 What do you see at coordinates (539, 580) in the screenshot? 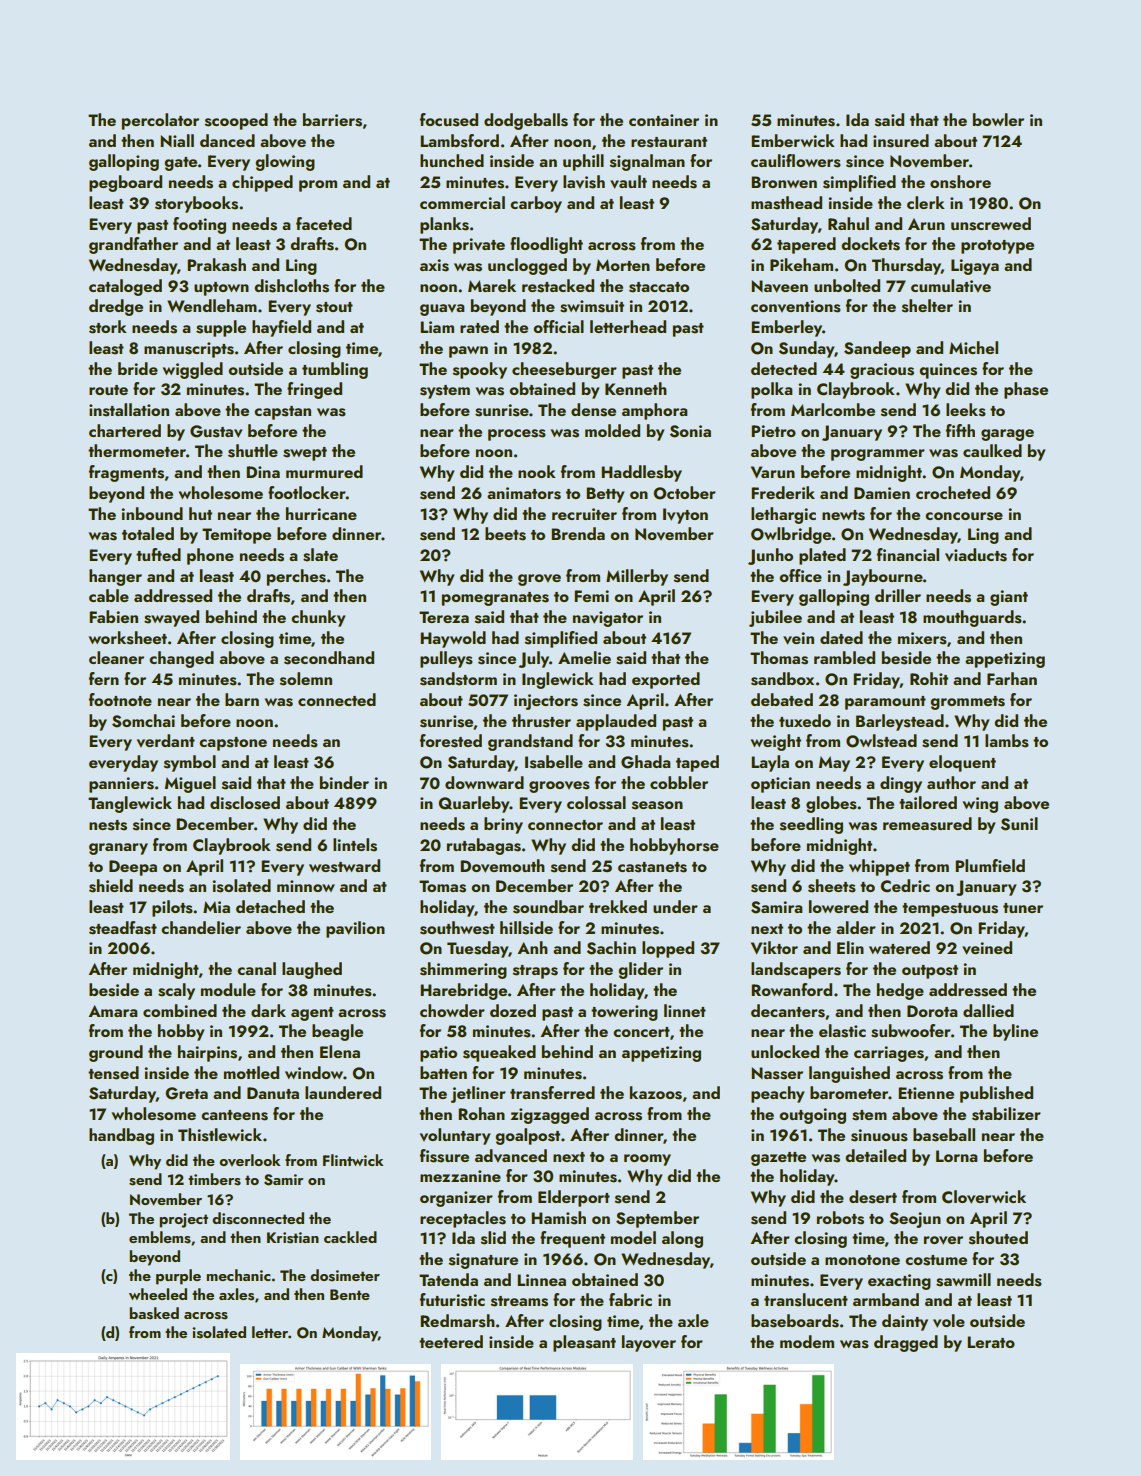
I see `grove` at bounding box center [539, 580].
